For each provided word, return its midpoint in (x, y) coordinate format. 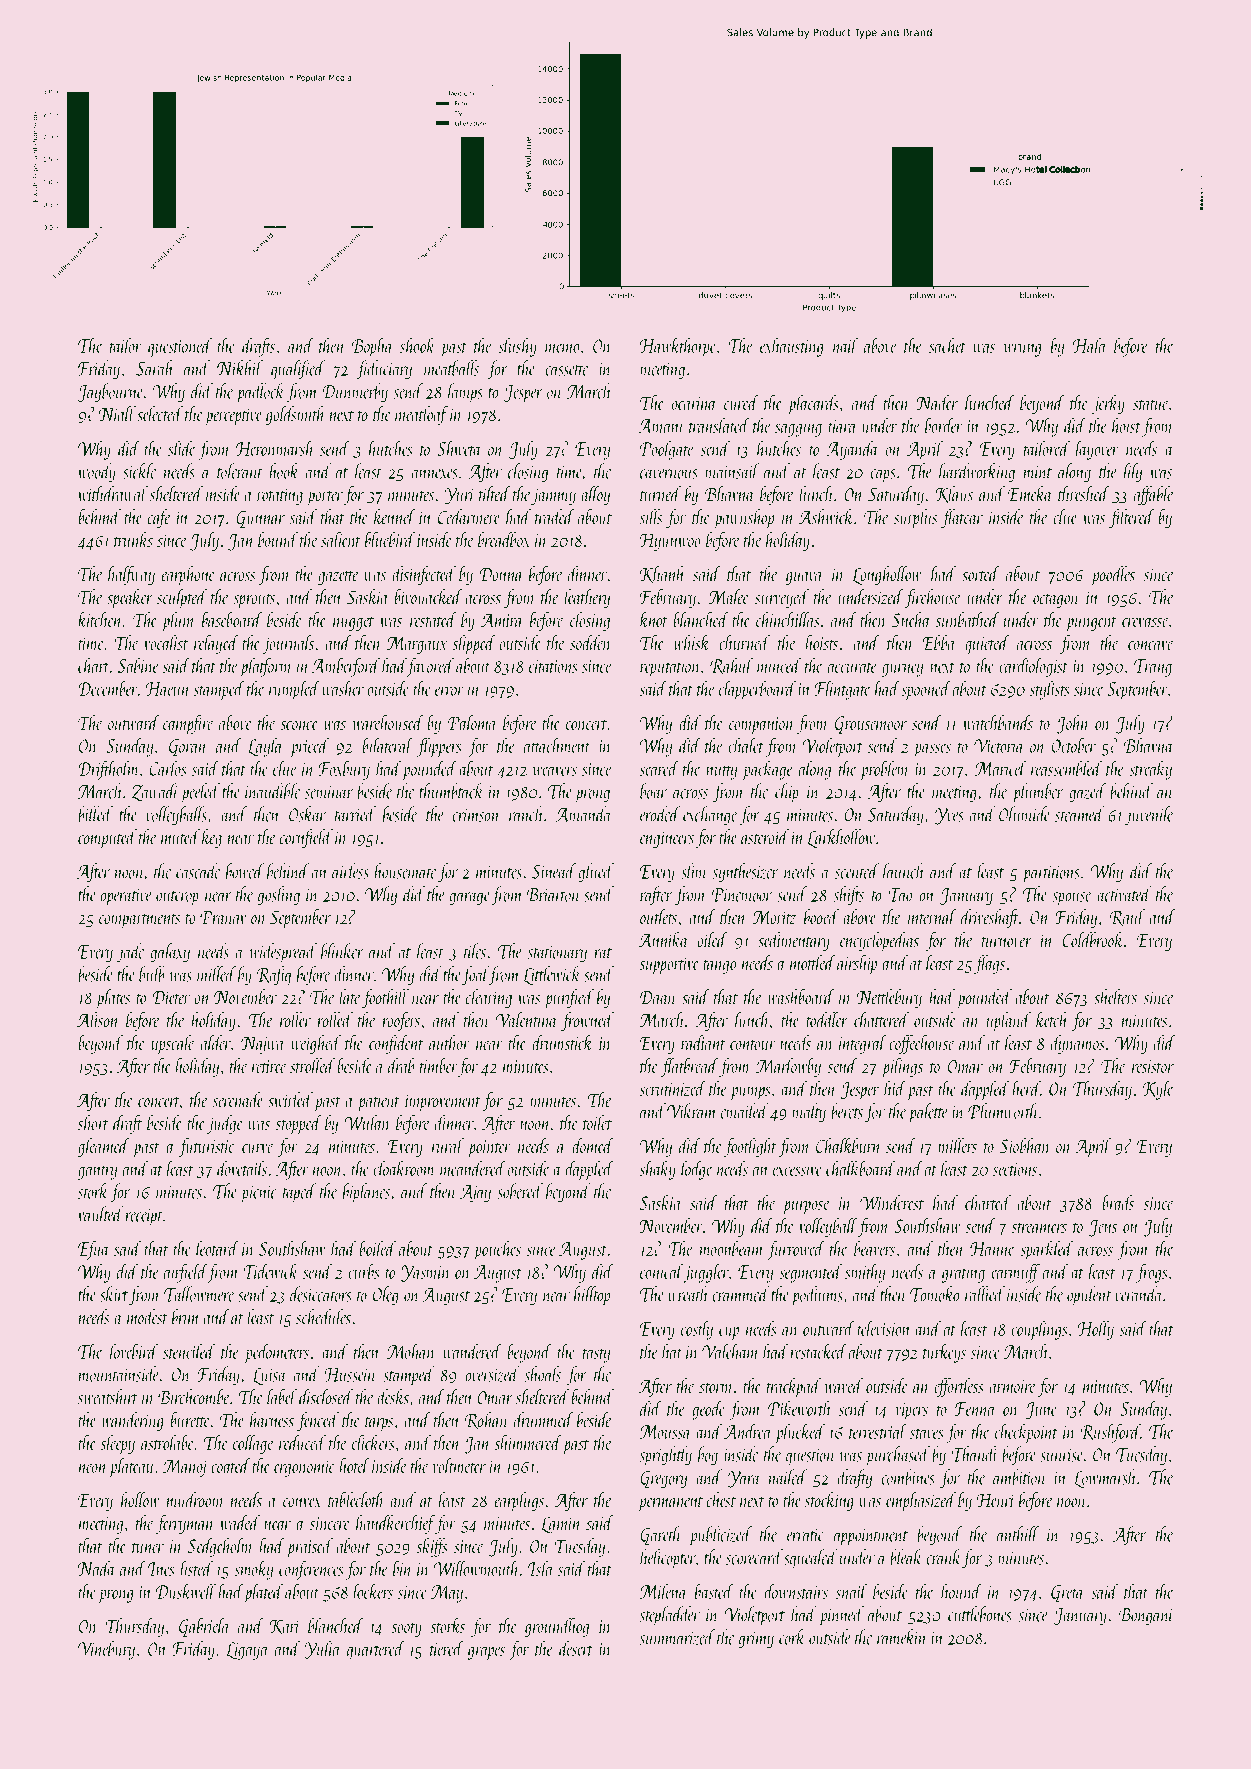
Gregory (663, 1479)
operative (126, 897)
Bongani (1146, 1617)
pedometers (277, 1353)
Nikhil (240, 368)
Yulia (322, 1649)
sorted (981, 574)
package (767, 770)
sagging (798, 428)
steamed (1080, 814)
